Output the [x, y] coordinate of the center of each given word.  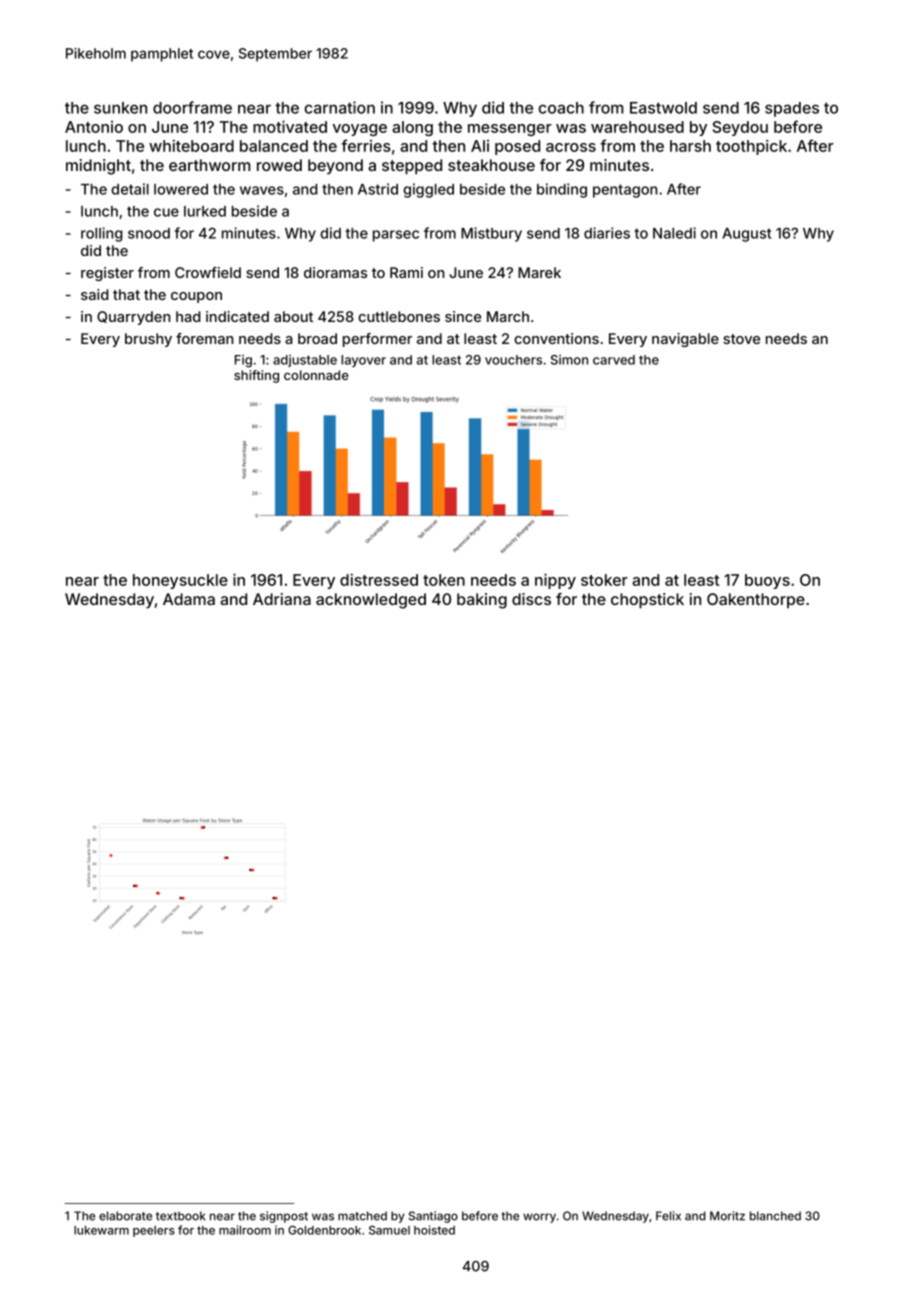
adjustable [305, 361]
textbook [180, 1216]
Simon [569, 360]
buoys [767, 581]
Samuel [389, 1230]
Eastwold [663, 108]
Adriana [282, 599]
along [412, 128]
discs [531, 599]
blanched [775, 1216]
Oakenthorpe [756, 600]
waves [262, 190]
